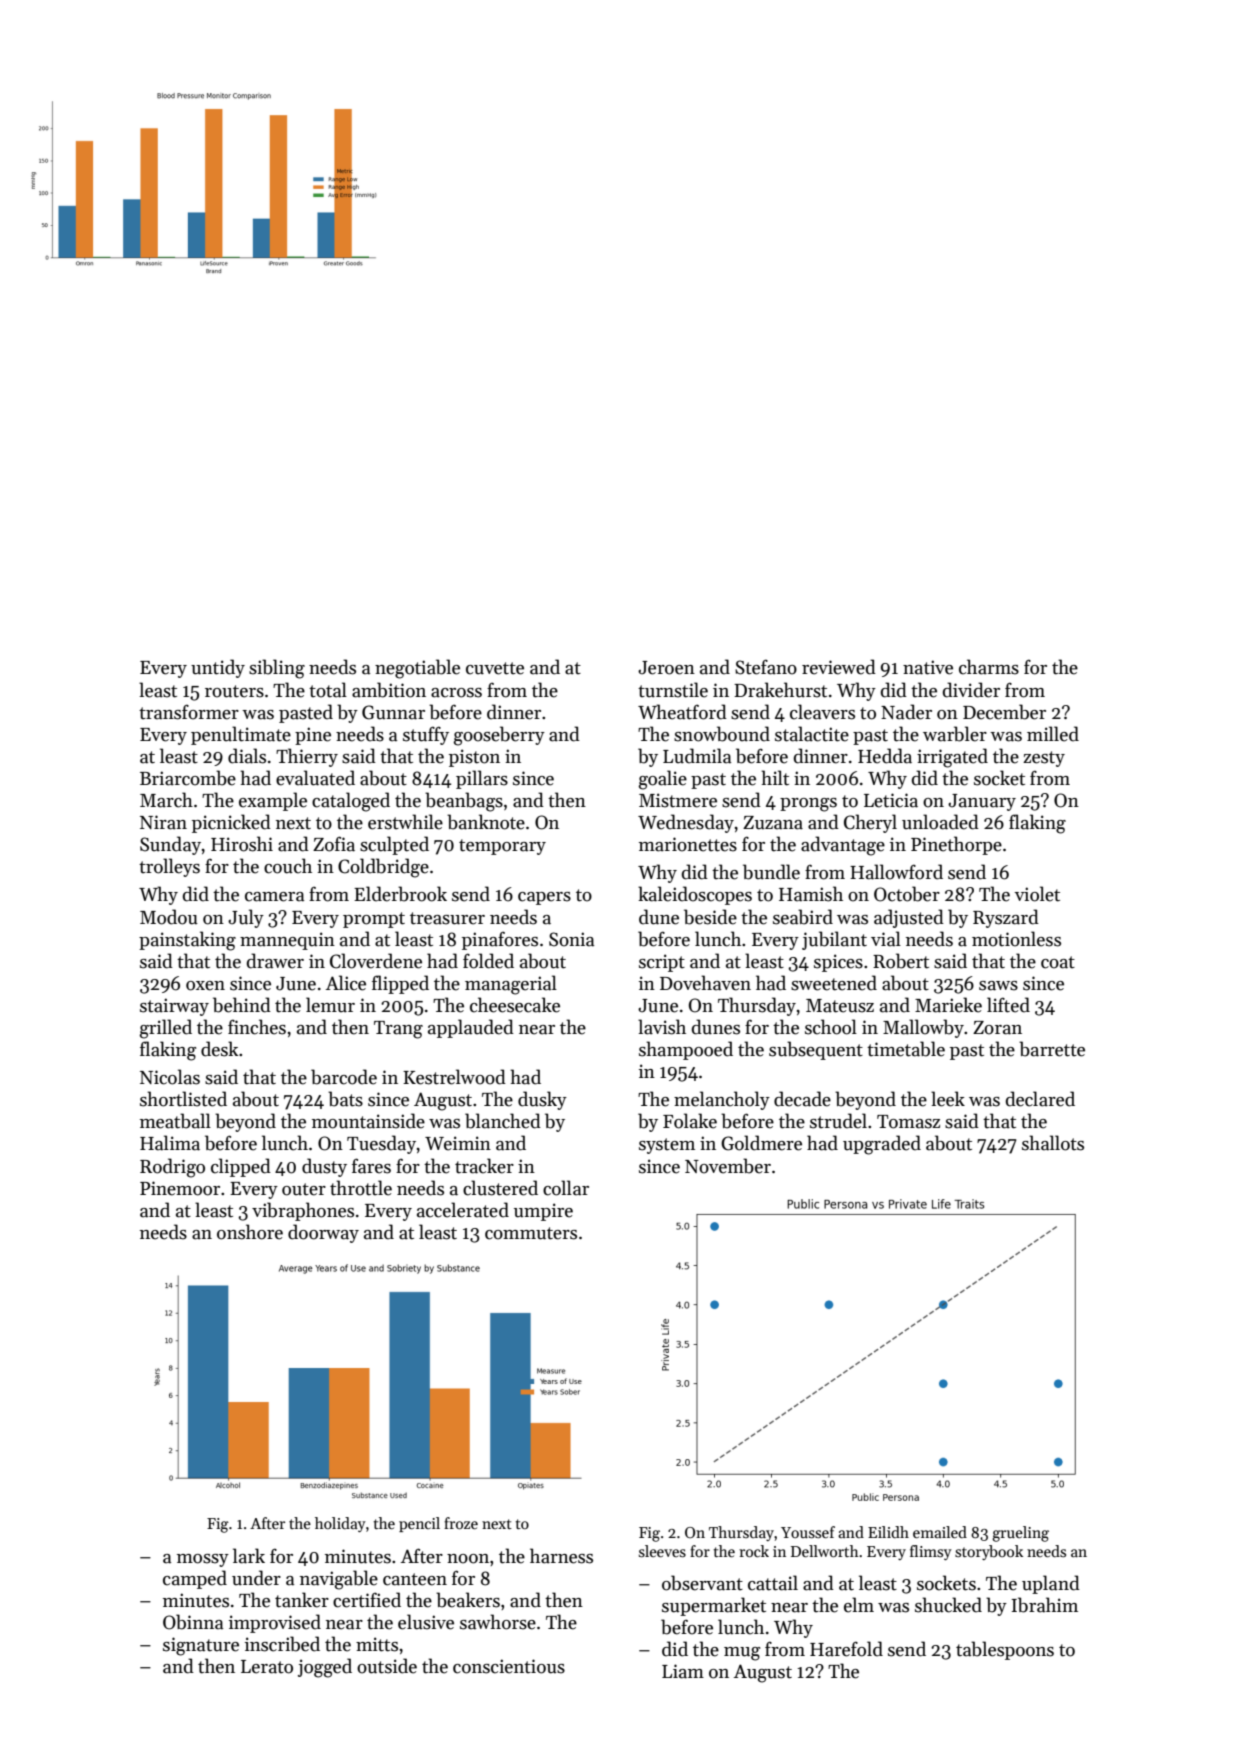  Describe the element at coordinates (662, 1551) in the screenshot. I see `sleeves` at that location.
